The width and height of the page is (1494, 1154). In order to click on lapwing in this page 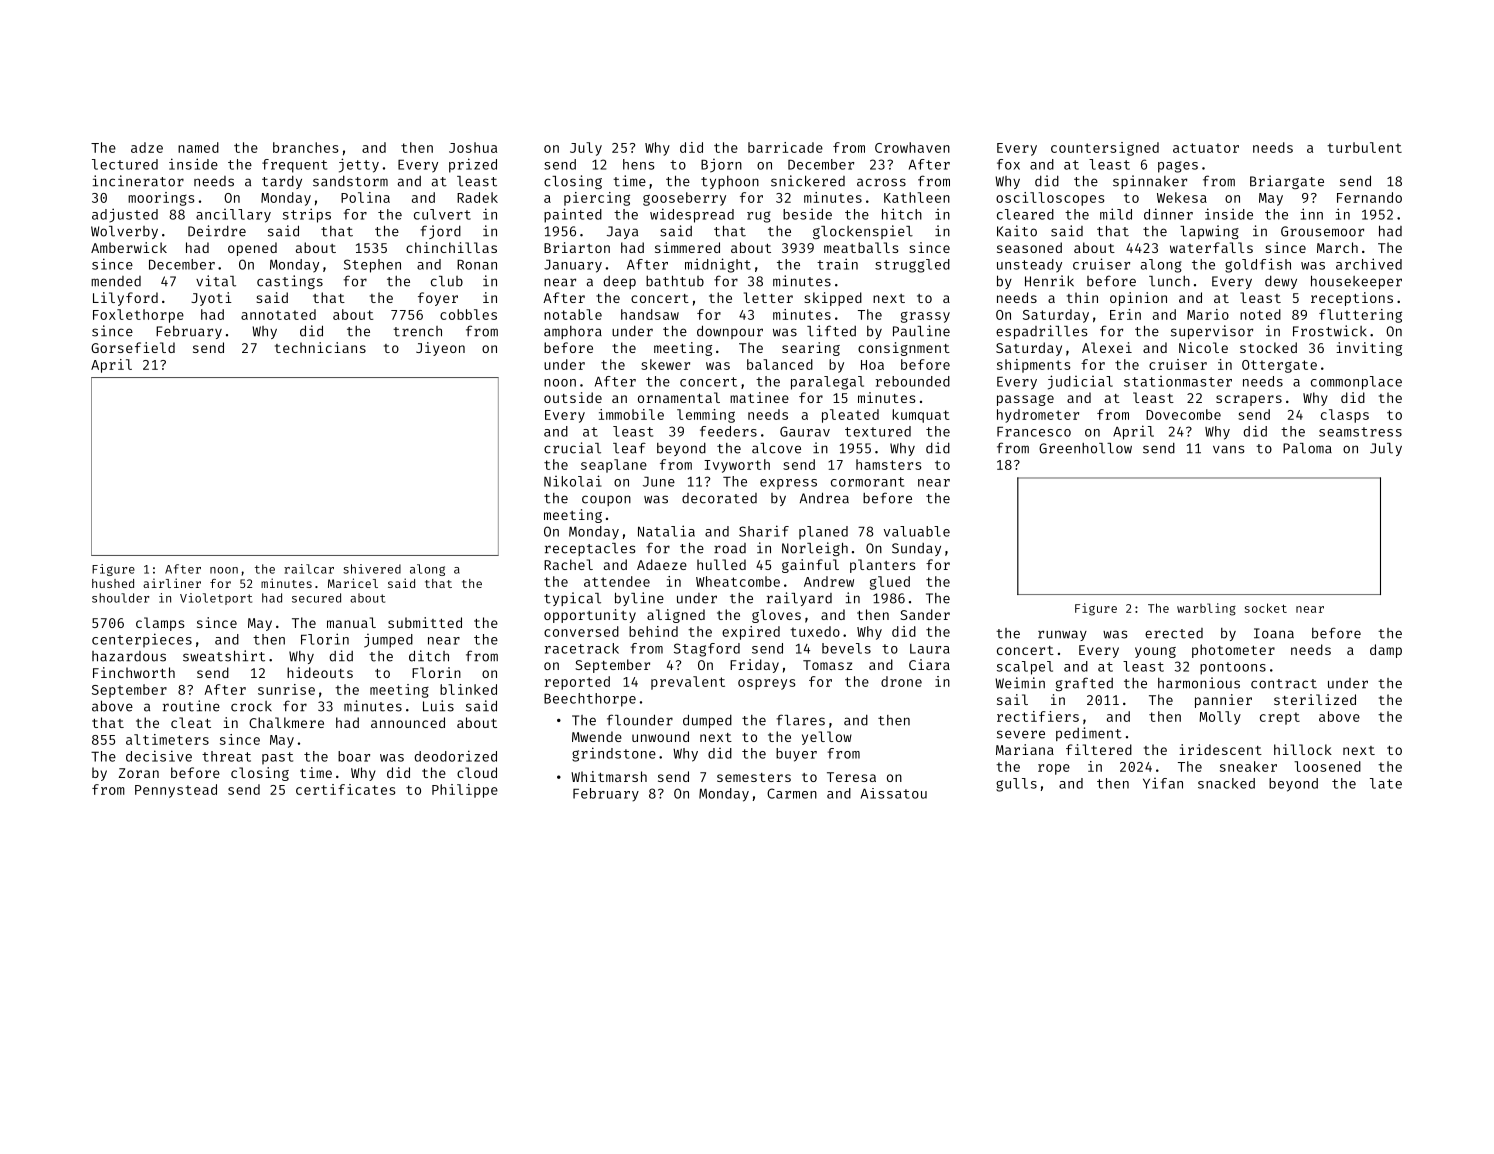, I will do `click(1209, 232)`.
